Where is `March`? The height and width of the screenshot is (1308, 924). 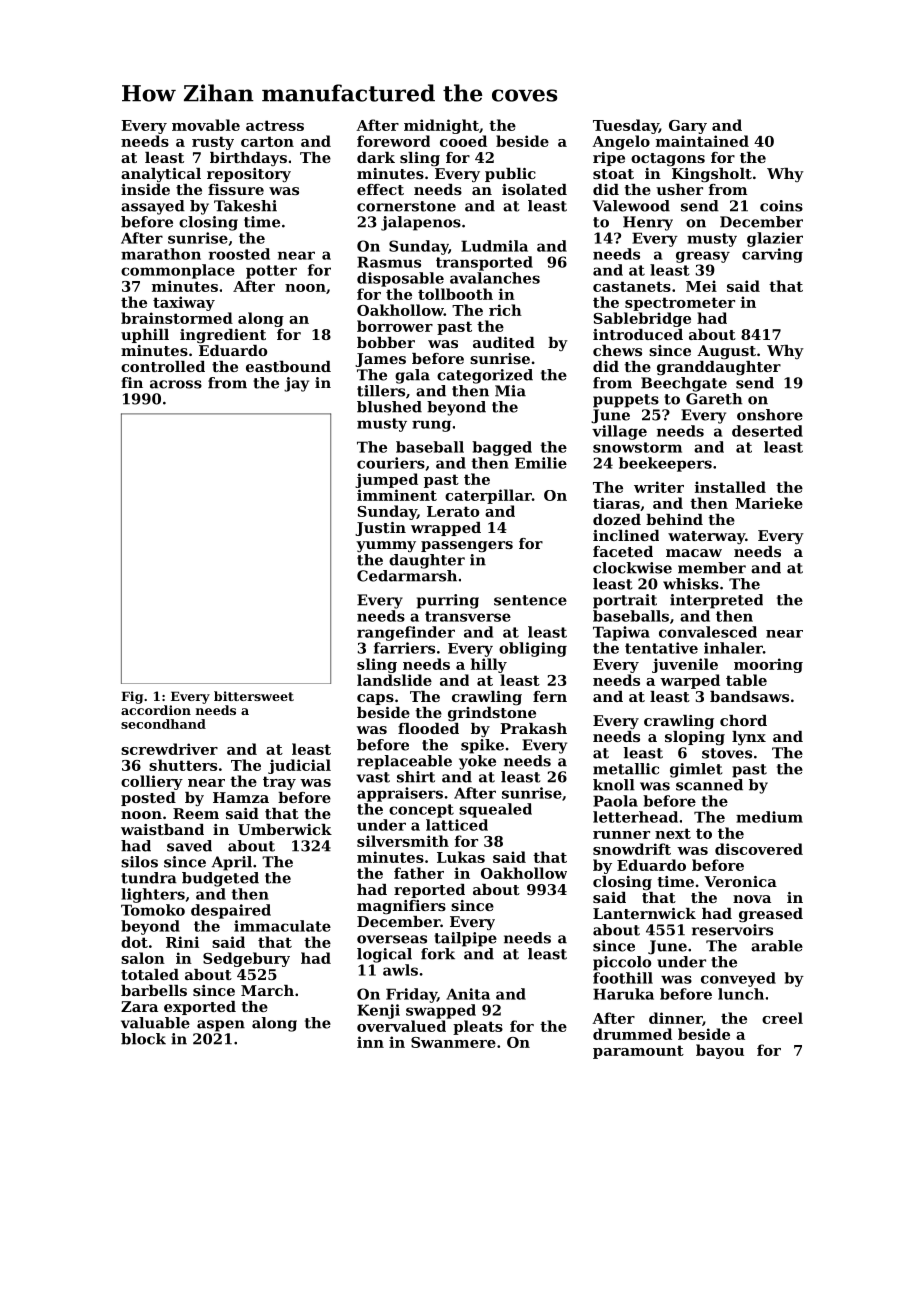
March is located at coordinates (267, 990).
